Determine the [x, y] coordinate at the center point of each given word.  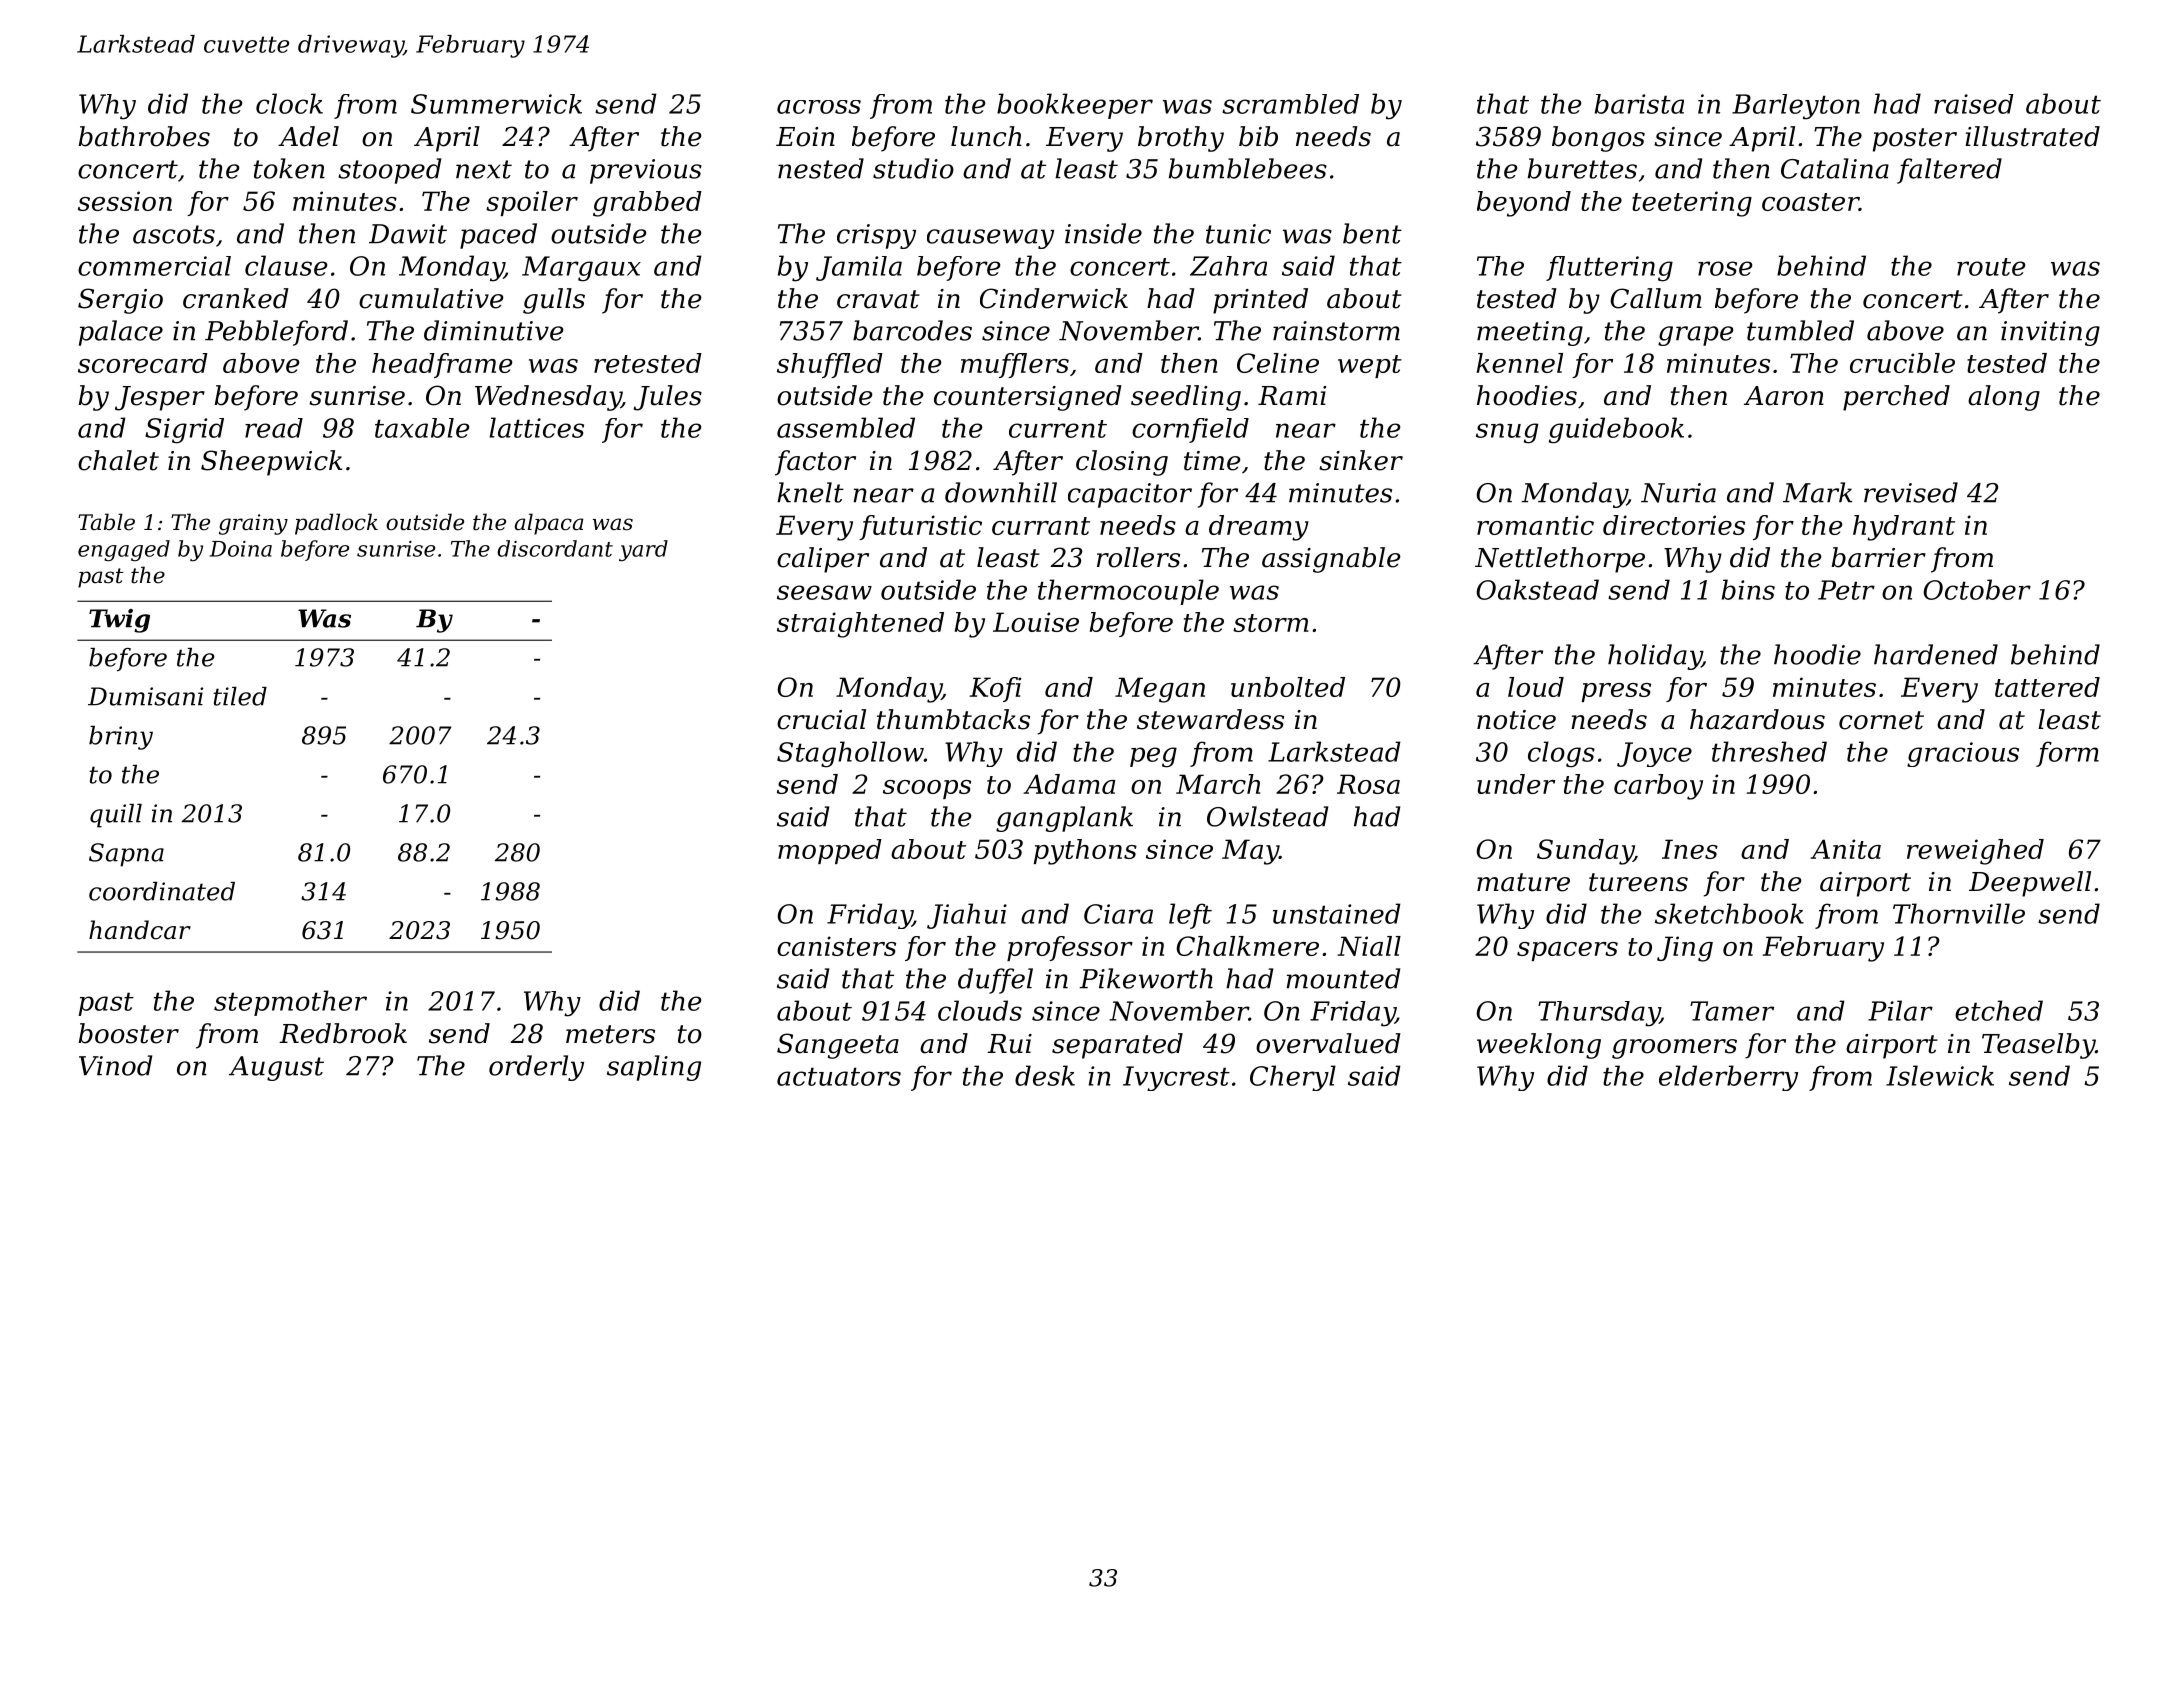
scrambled [1290, 104]
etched [1999, 1010]
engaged [124, 550]
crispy [876, 236]
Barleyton [1796, 107]
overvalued [1328, 1043]
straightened [860, 625]
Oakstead [1537, 589]
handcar [140, 930]
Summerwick [496, 104]
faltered [1949, 171]
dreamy [1259, 528]
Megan [1160, 690]
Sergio [120, 301]
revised [1911, 492]
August [276, 1068]
